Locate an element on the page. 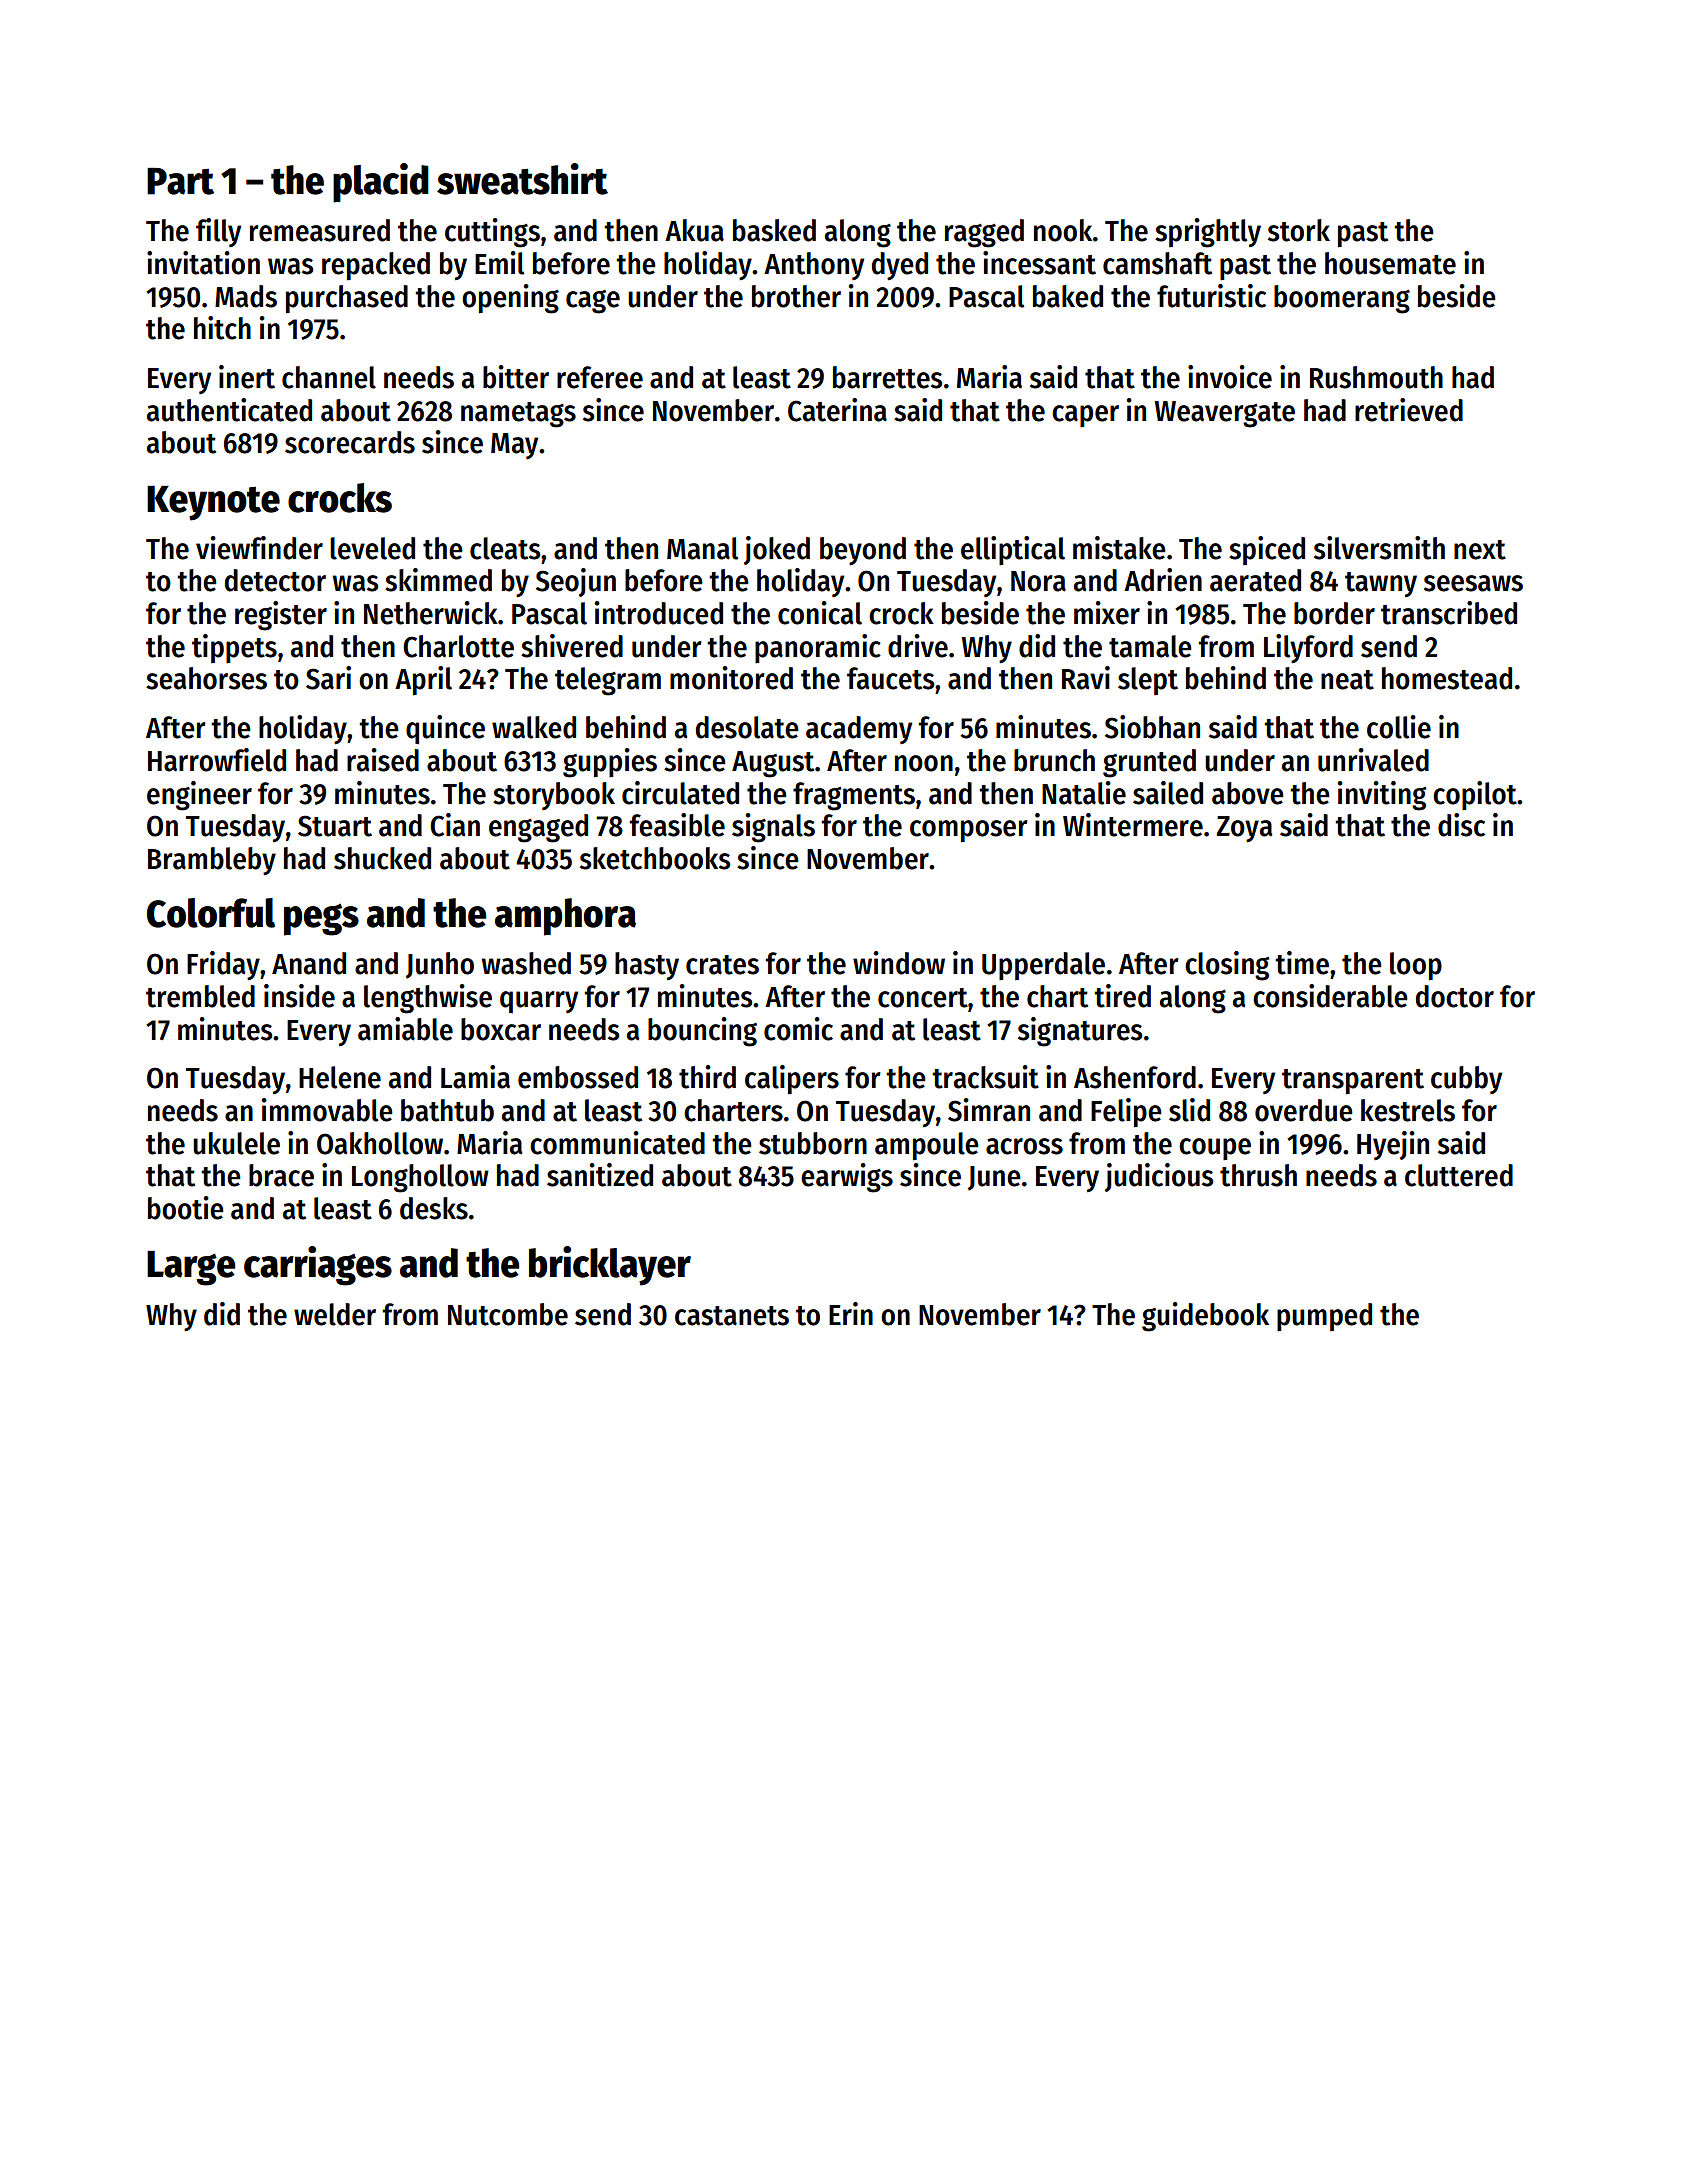 Image resolution: width=1683 pixels, height=2178 pixels. Manal is located at coordinates (702, 548).
